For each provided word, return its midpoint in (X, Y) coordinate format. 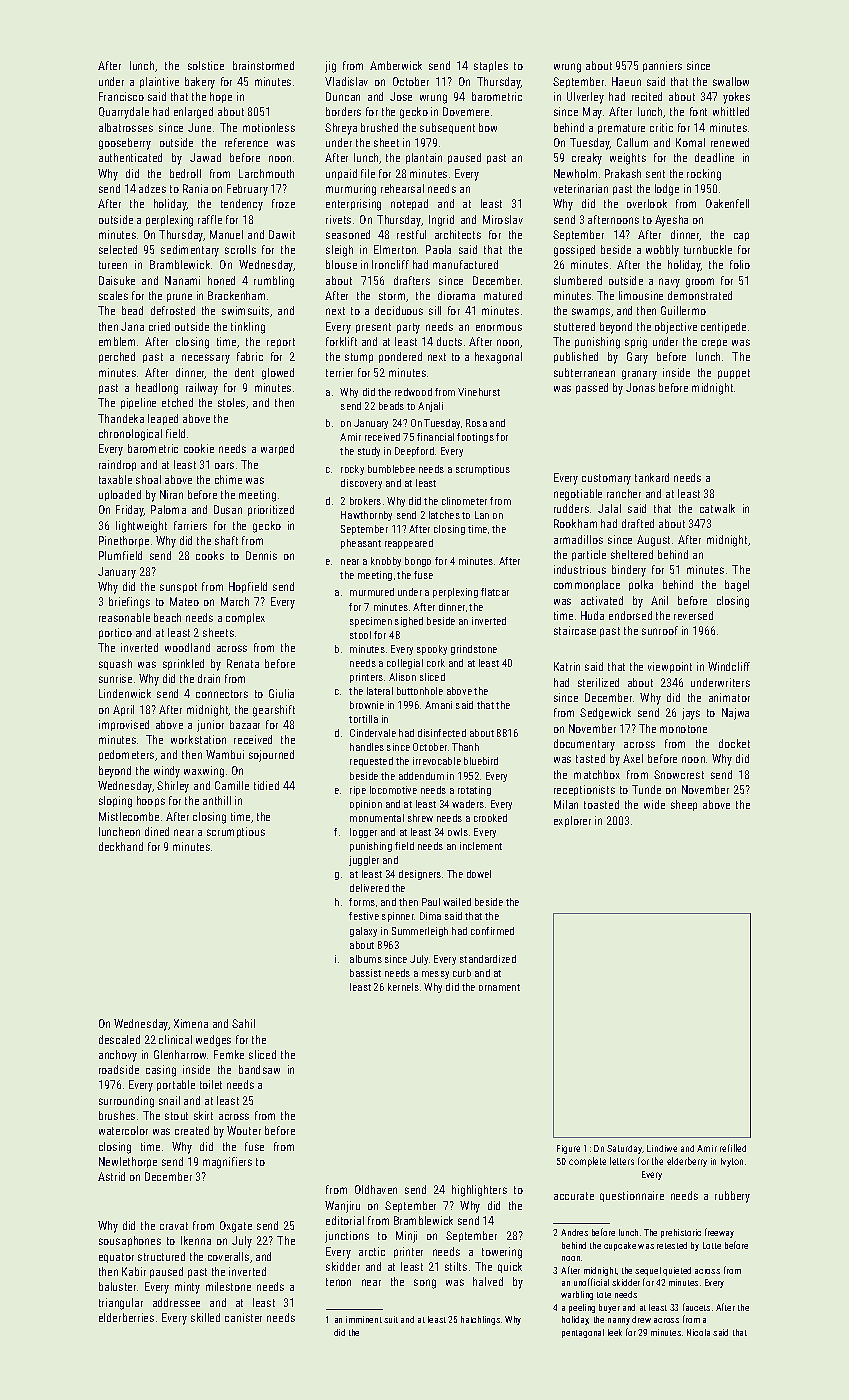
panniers (662, 66)
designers (420, 875)
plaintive (159, 82)
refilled (733, 1148)
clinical (175, 1039)
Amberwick (396, 65)
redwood (413, 392)
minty (187, 1288)
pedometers (126, 755)
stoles (231, 402)
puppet (734, 374)
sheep (684, 805)
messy (435, 975)
